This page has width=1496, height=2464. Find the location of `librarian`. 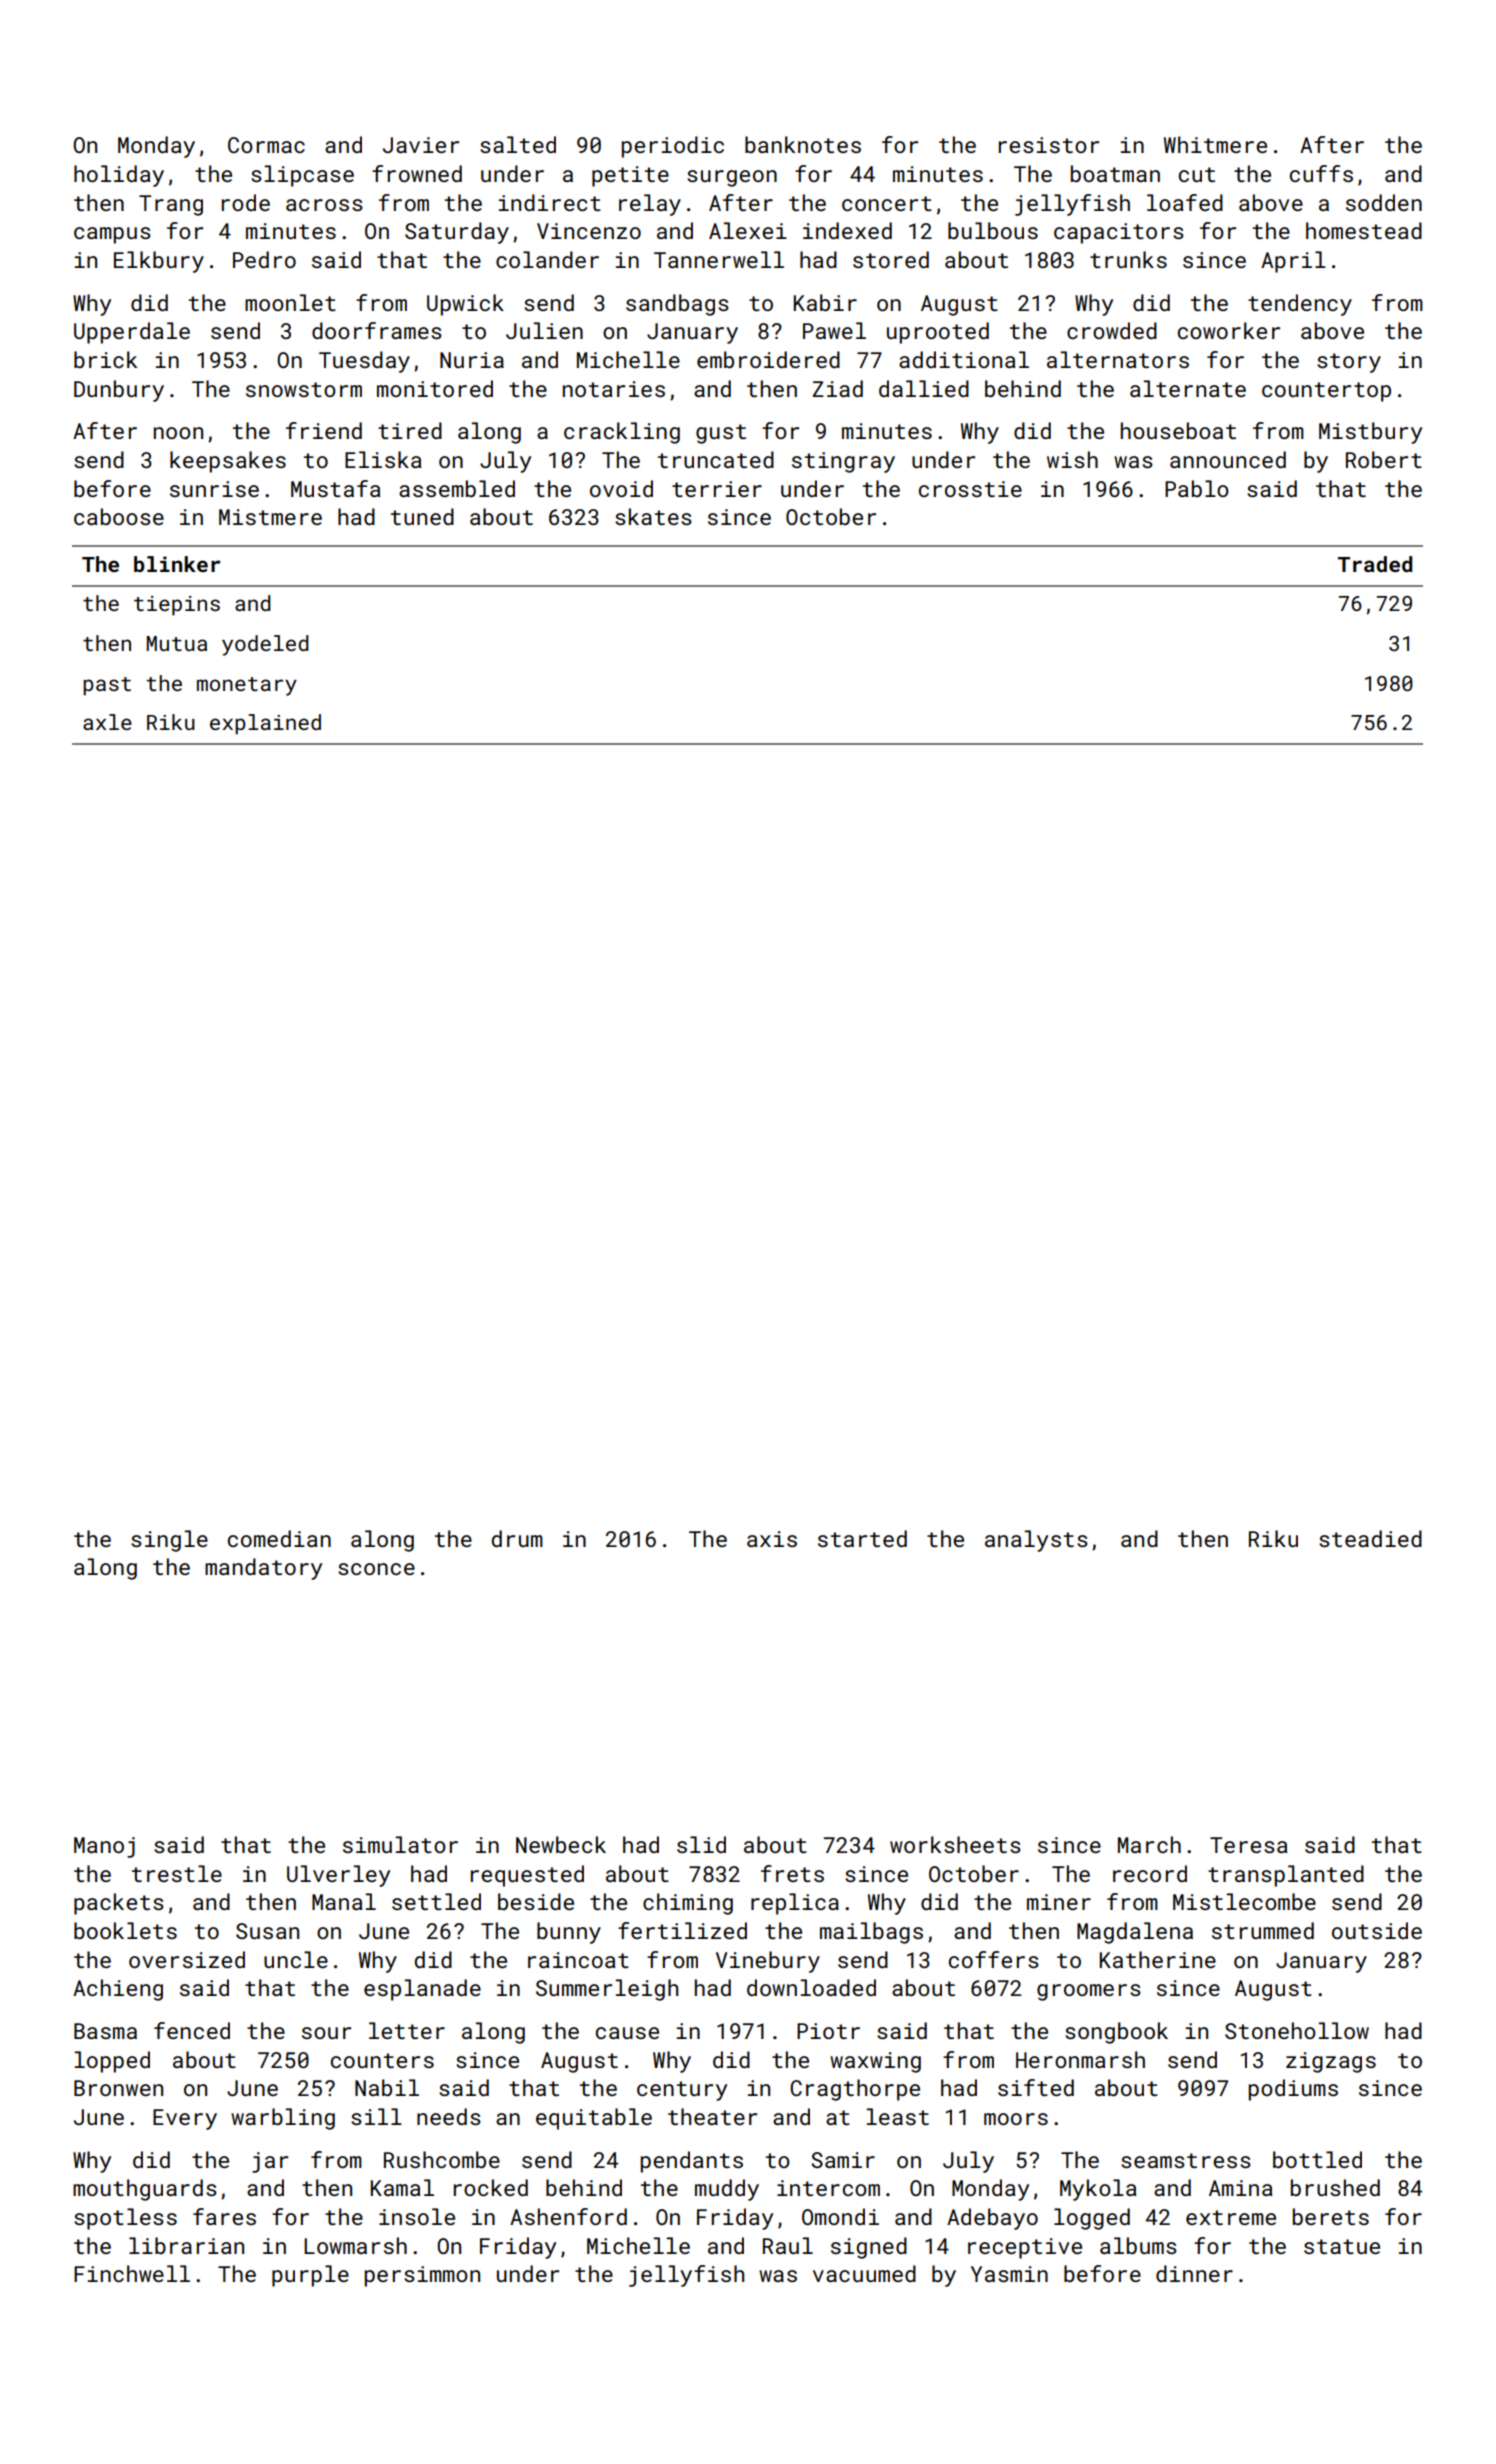

librarian is located at coordinates (186, 2245).
